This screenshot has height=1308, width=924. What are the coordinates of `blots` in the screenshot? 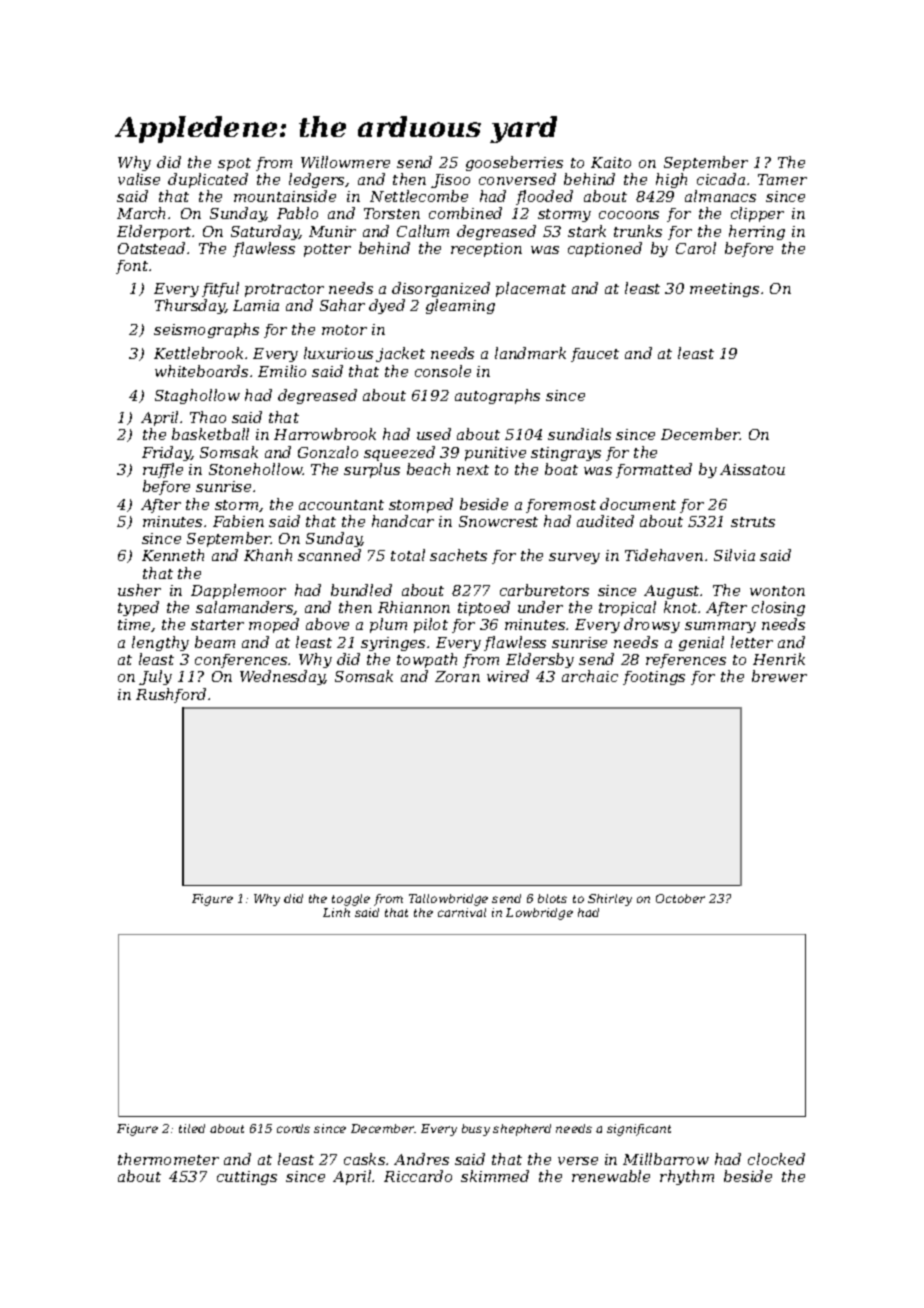 It's located at (552, 898).
